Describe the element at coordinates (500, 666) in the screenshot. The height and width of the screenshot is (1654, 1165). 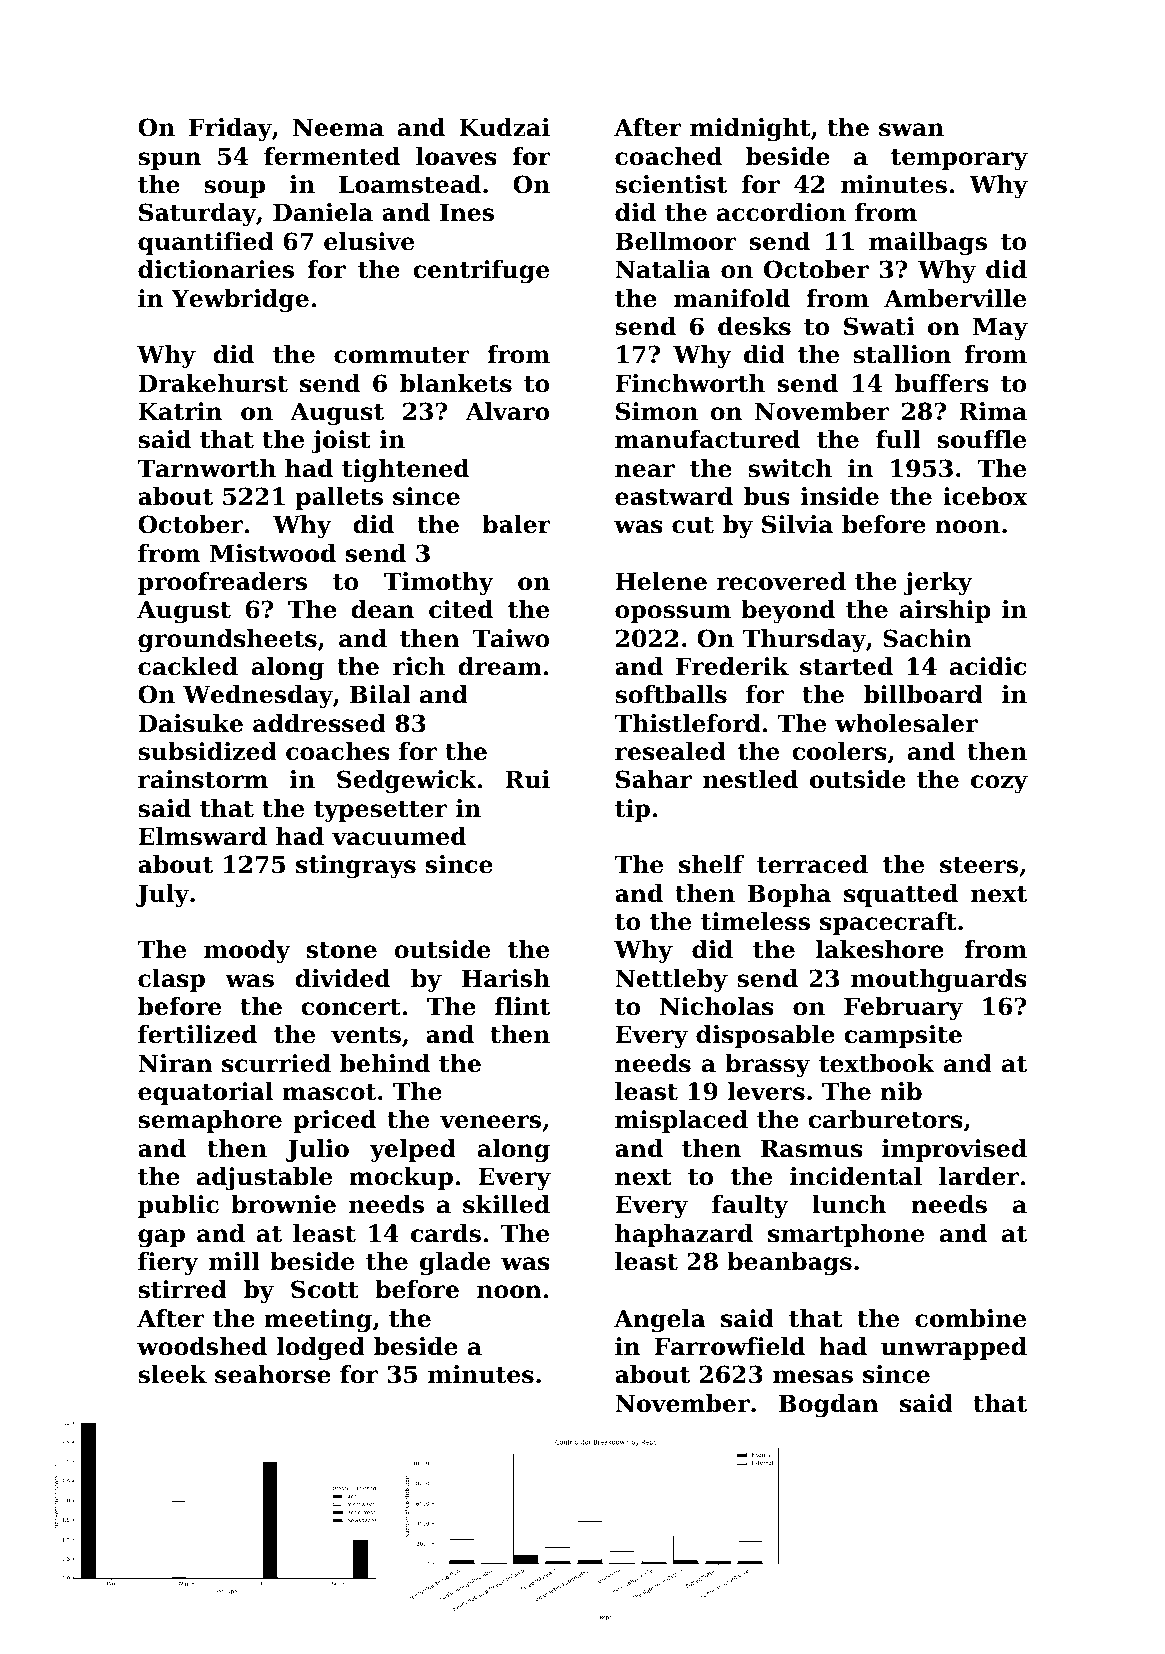
I see `dream` at that location.
